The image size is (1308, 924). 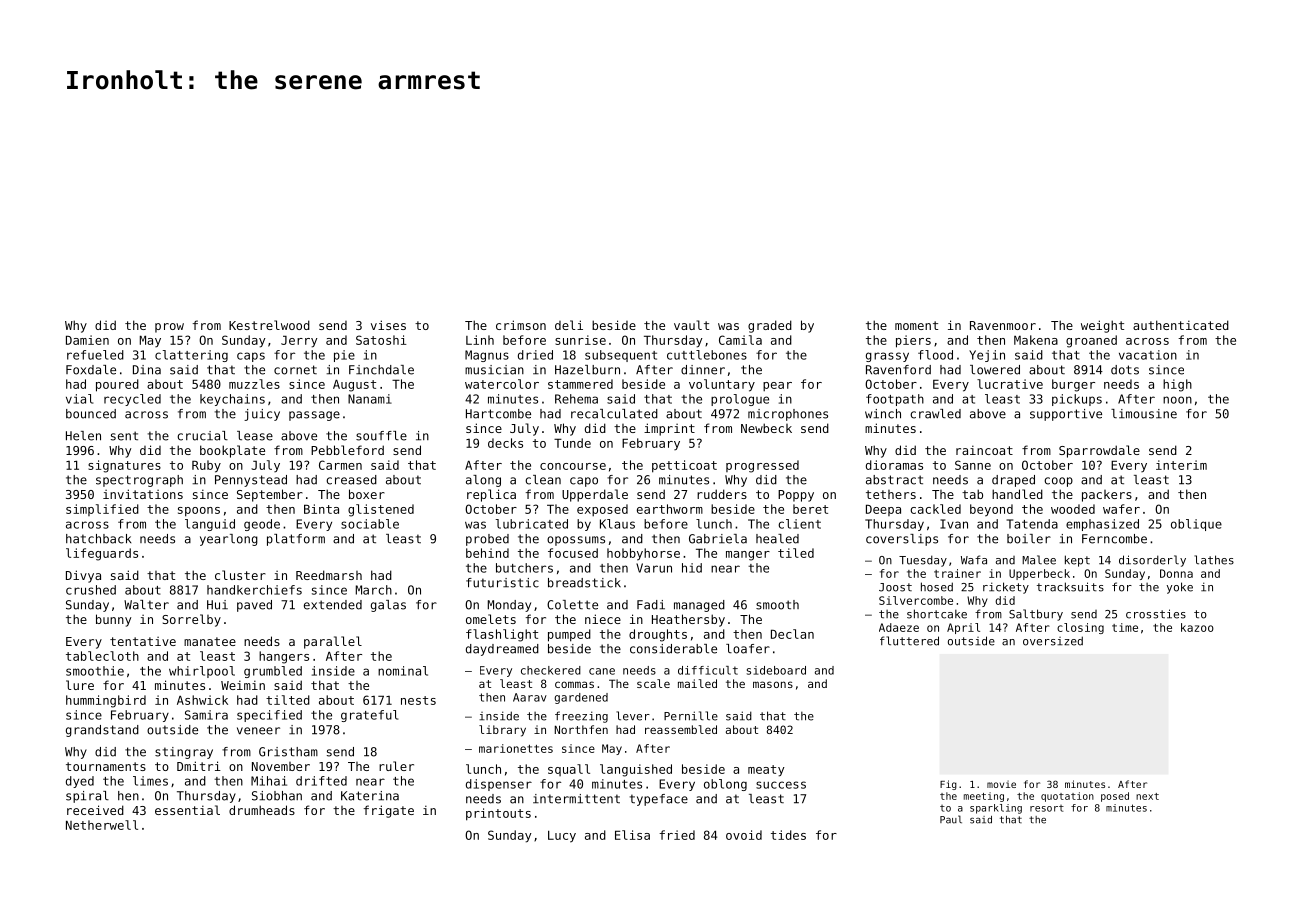 I want to click on kazoo, so click(x=1197, y=627).
